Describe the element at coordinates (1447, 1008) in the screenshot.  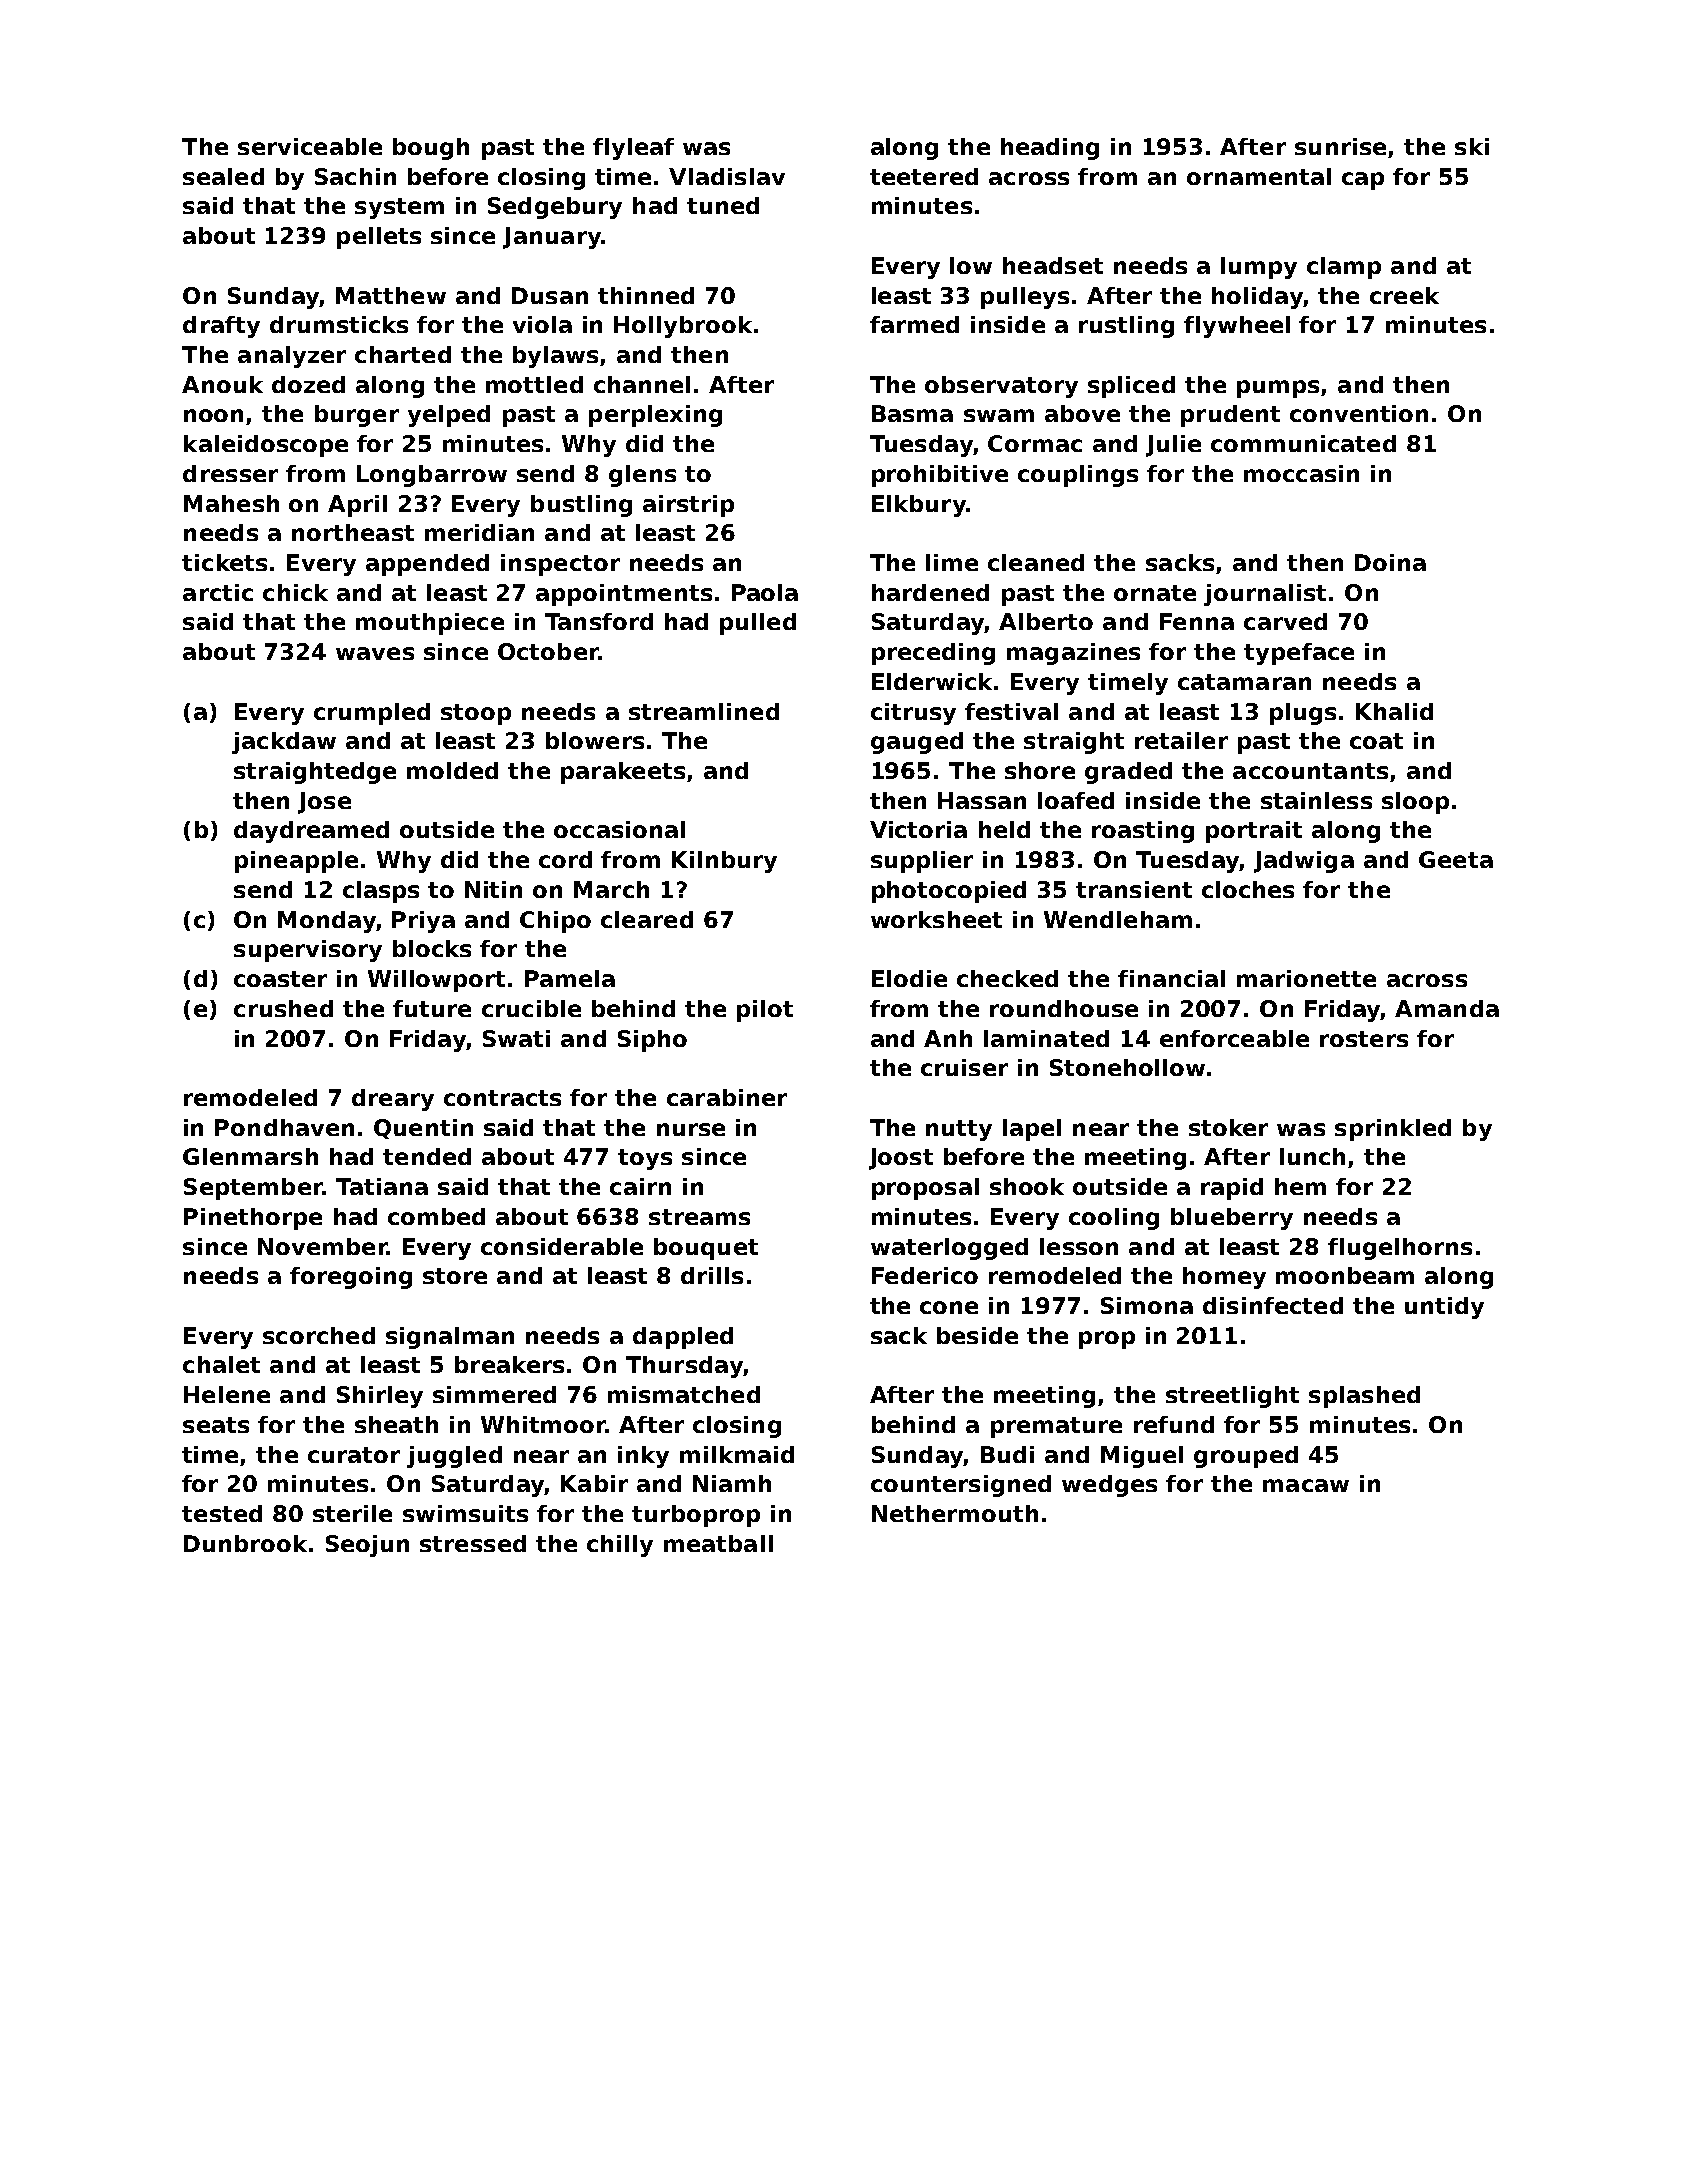
I see `Amanda` at that location.
